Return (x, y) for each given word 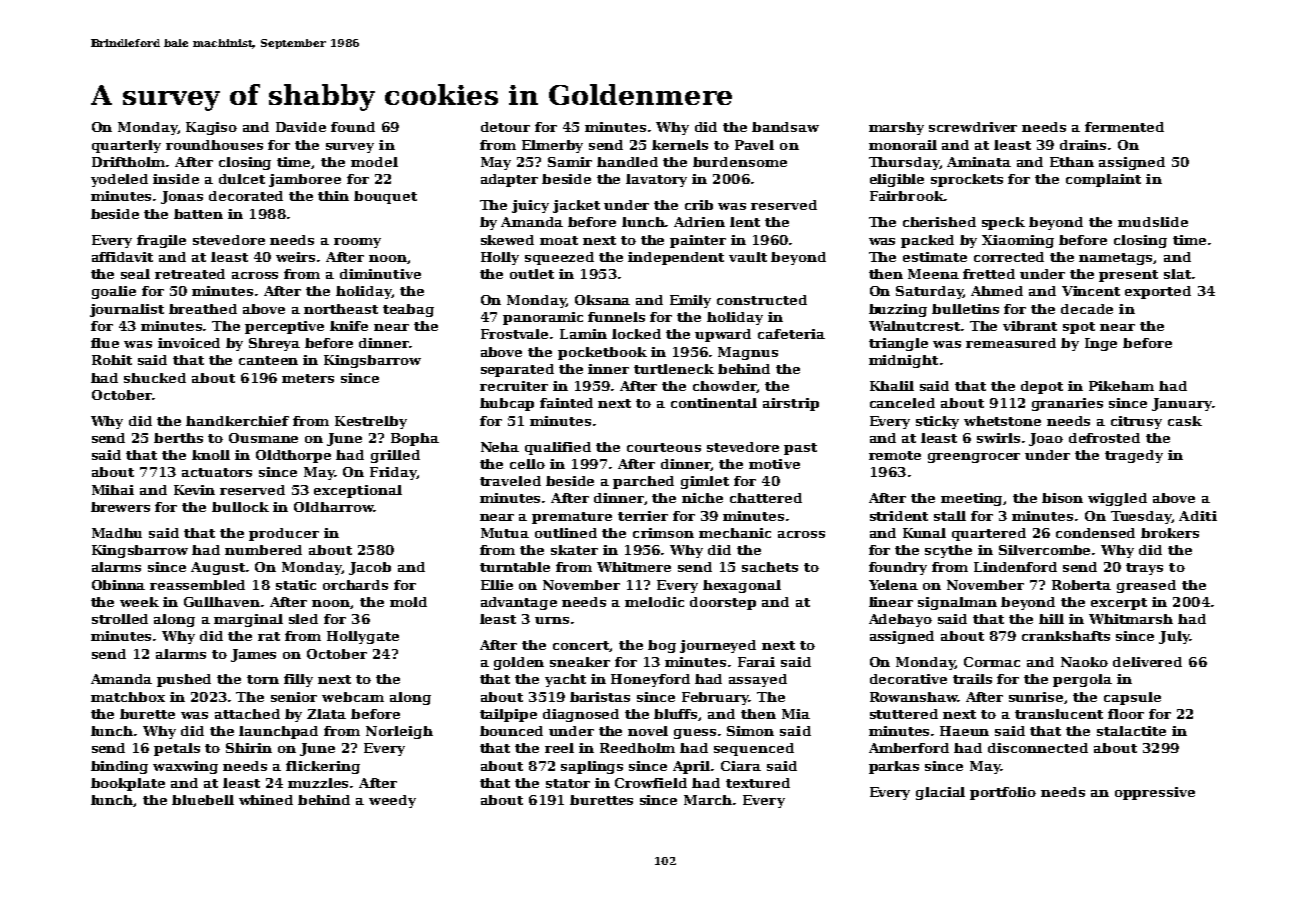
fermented (1124, 127)
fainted (566, 403)
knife (349, 326)
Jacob (370, 568)
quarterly (126, 146)
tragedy (1134, 456)
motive (774, 464)
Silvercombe (1044, 550)
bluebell (203, 800)
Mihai (113, 490)
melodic (654, 602)
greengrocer (974, 458)
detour (505, 127)
